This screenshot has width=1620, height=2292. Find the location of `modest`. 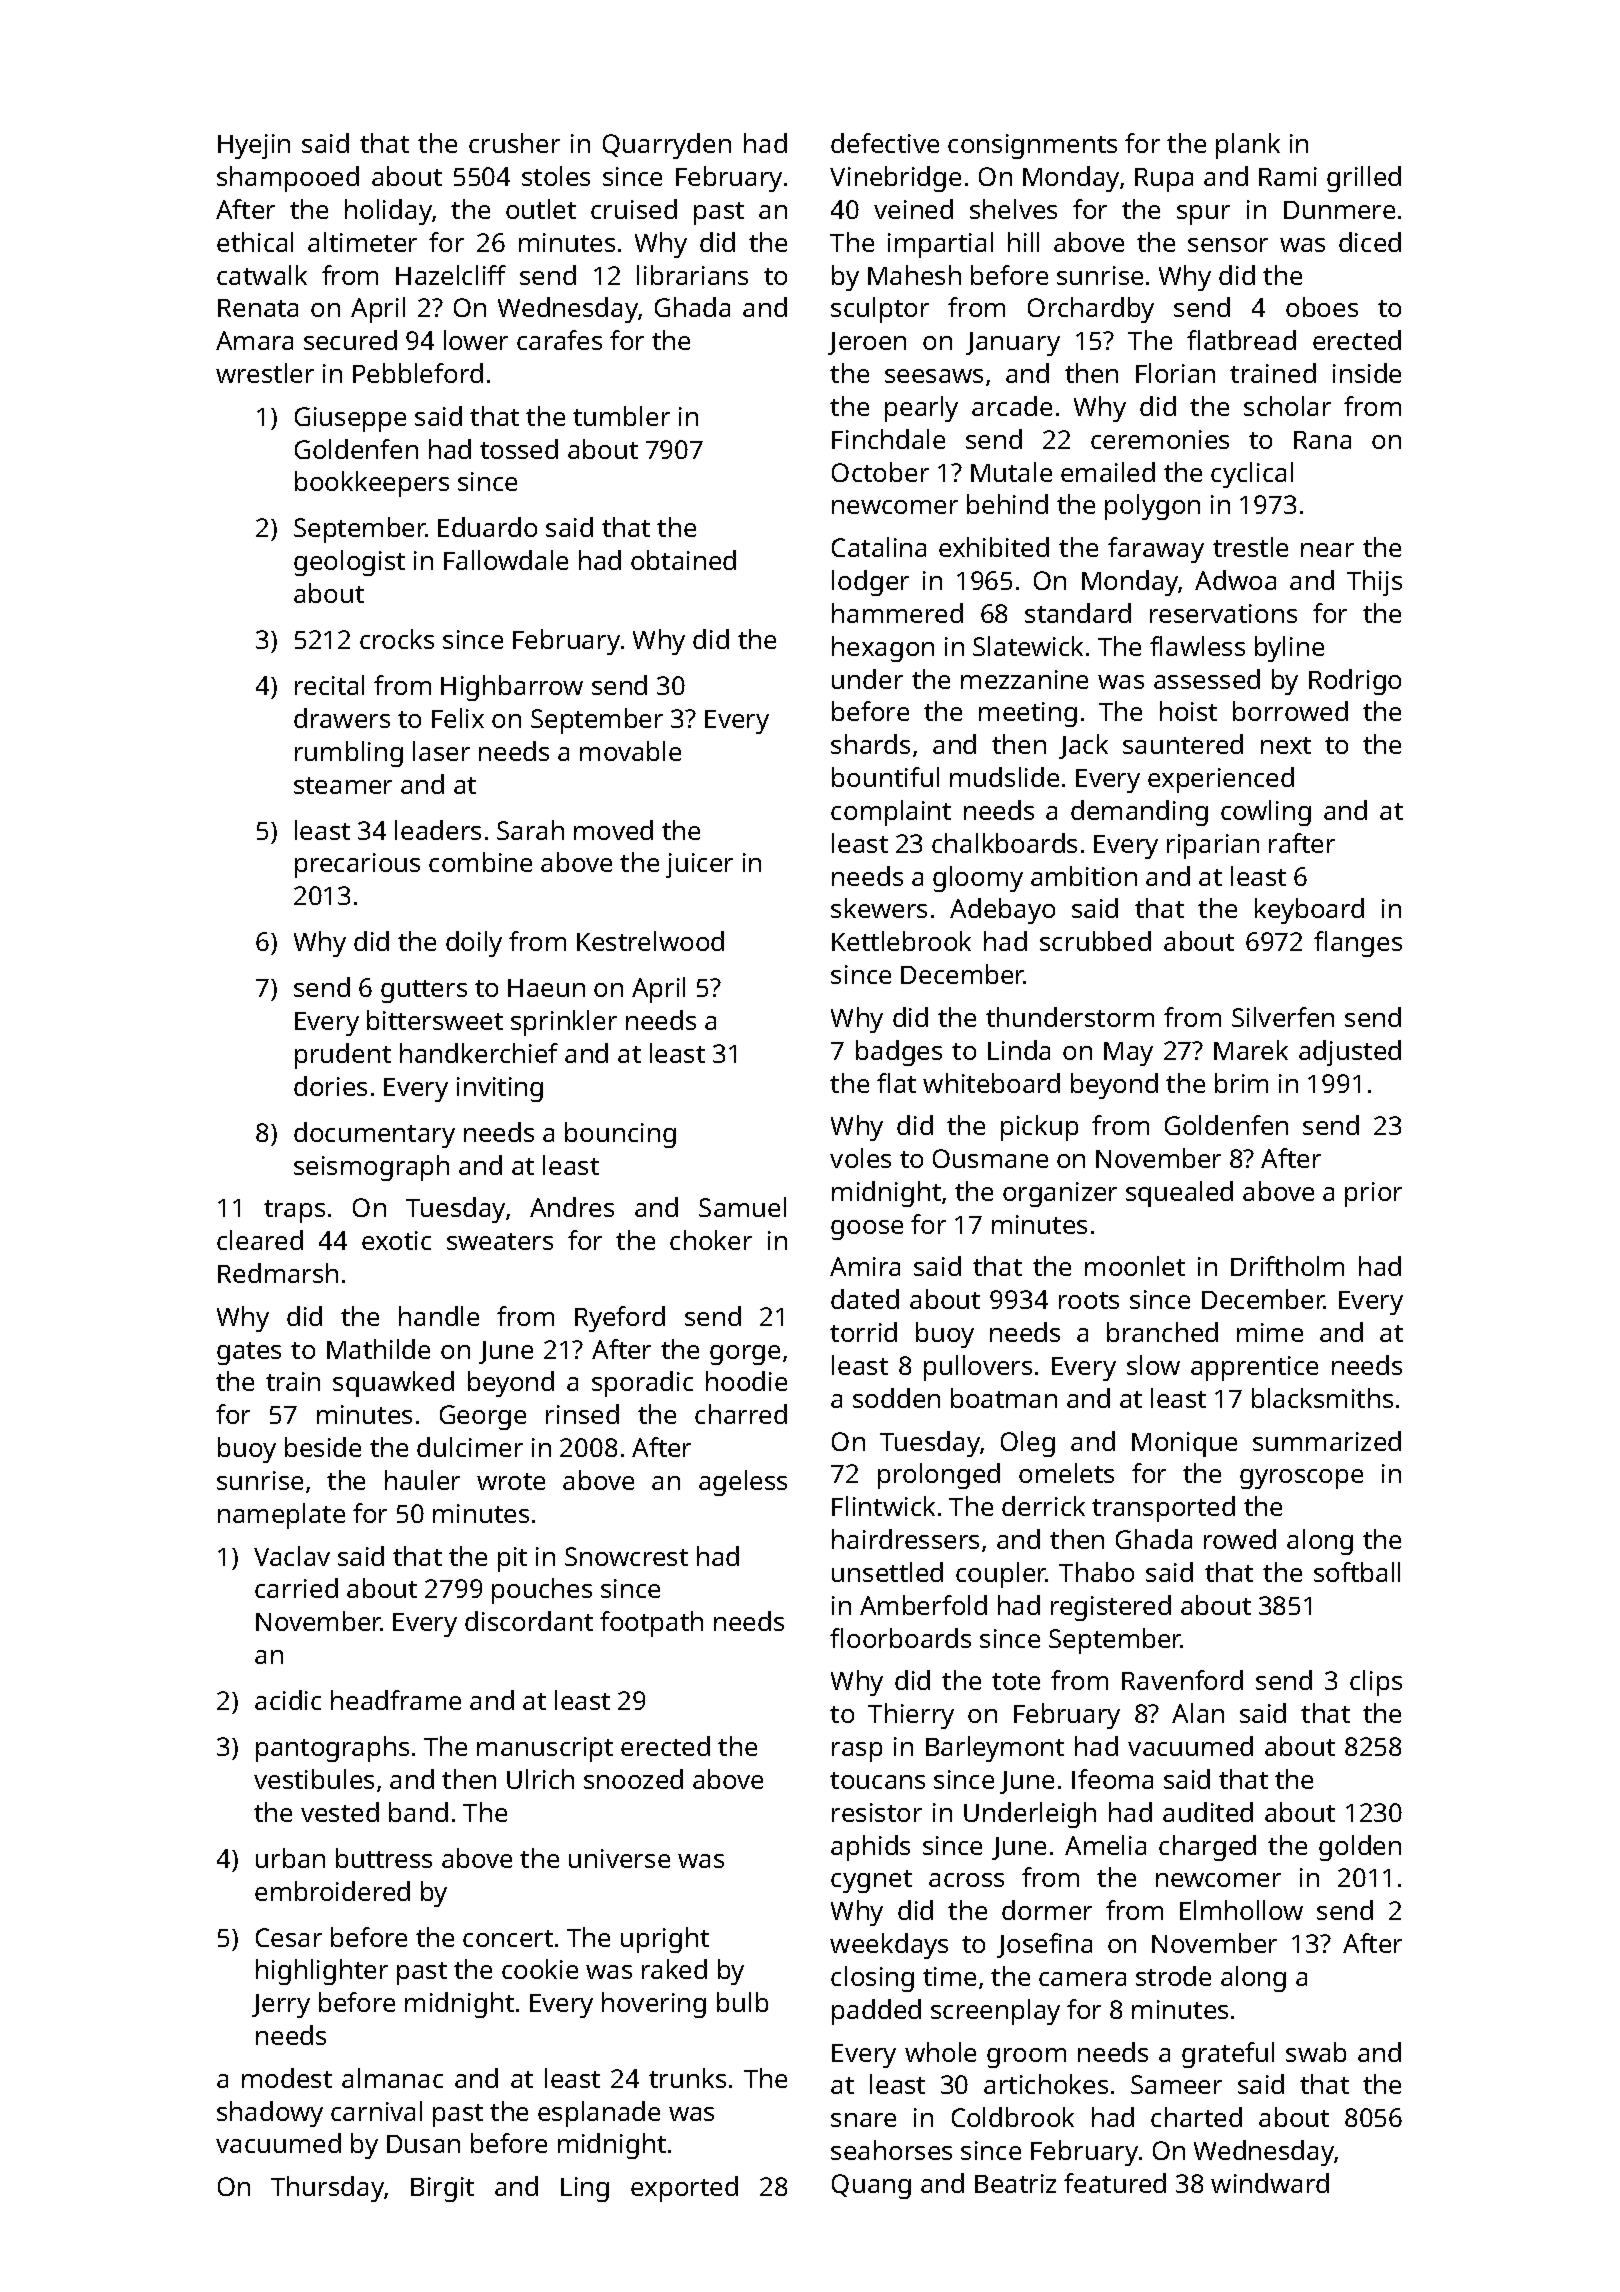

modest is located at coordinates (287, 2078).
